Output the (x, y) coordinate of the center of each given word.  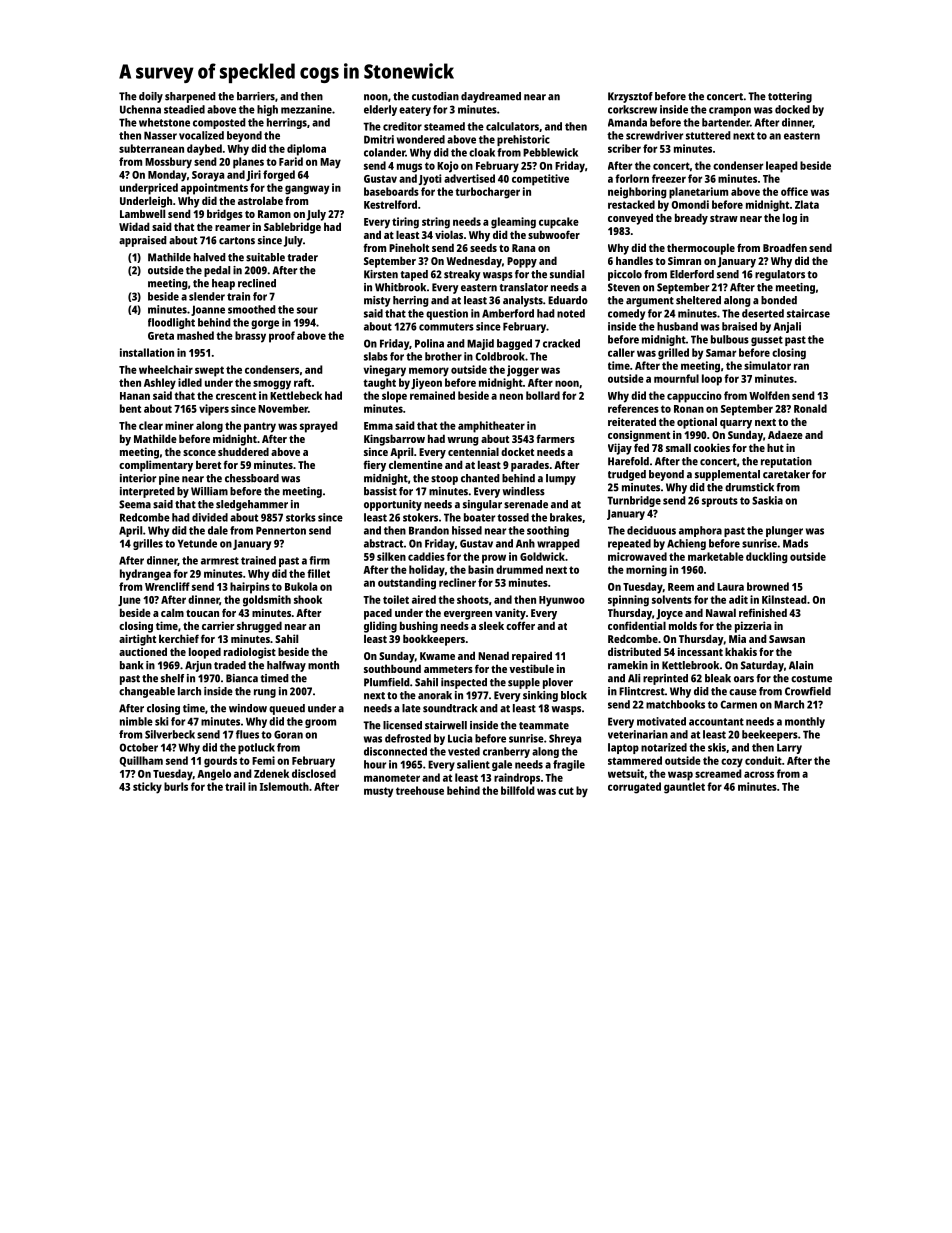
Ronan (689, 409)
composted (219, 123)
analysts (523, 301)
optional (697, 423)
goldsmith (267, 601)
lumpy (561, 479)
